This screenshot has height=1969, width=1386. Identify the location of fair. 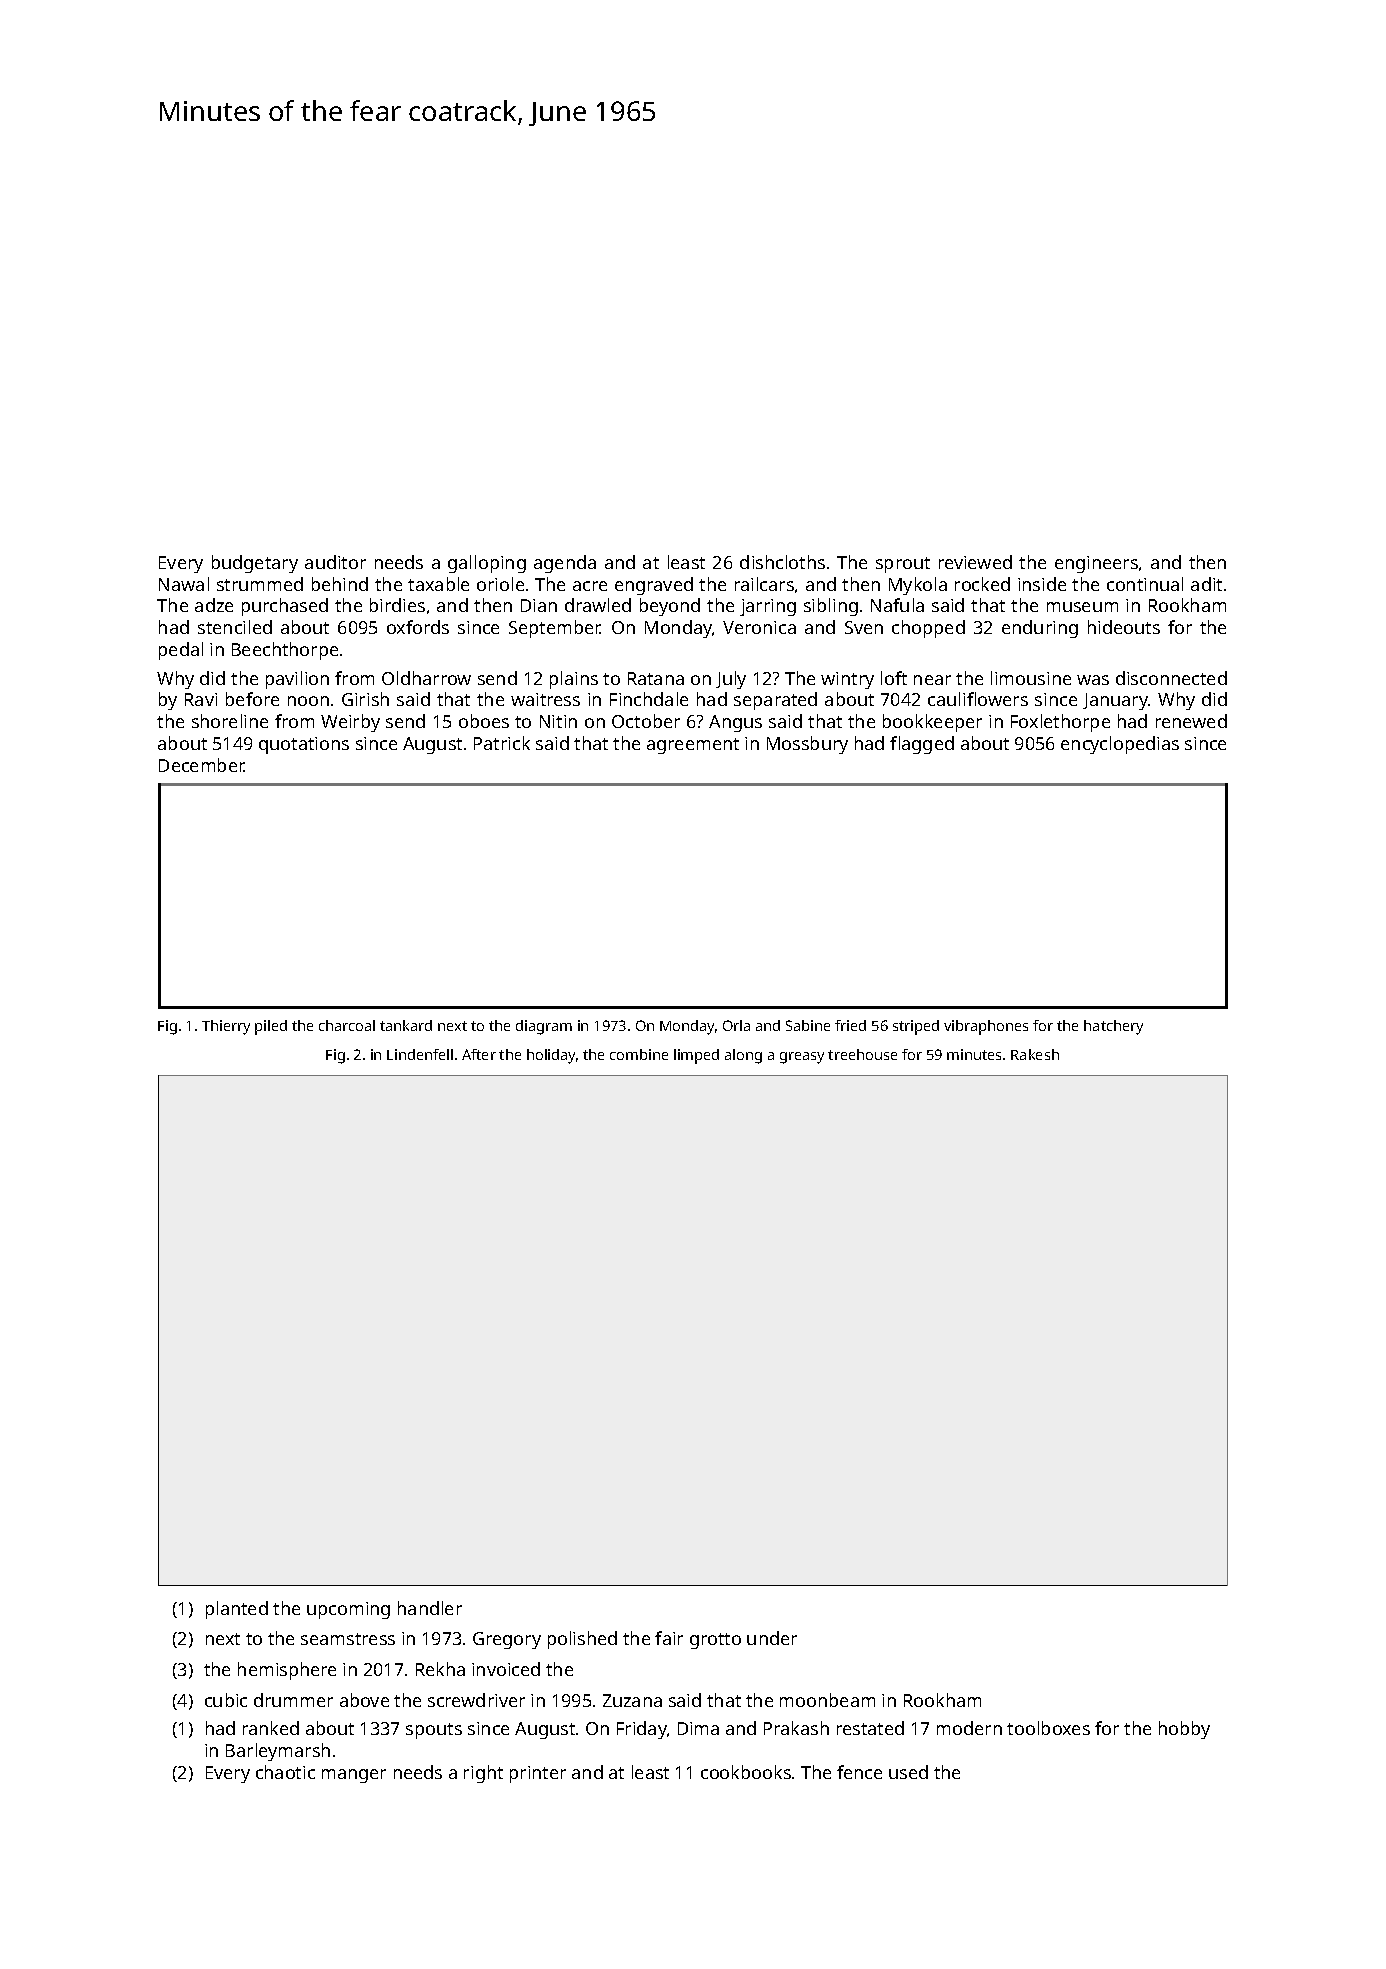
(669, 1638).
